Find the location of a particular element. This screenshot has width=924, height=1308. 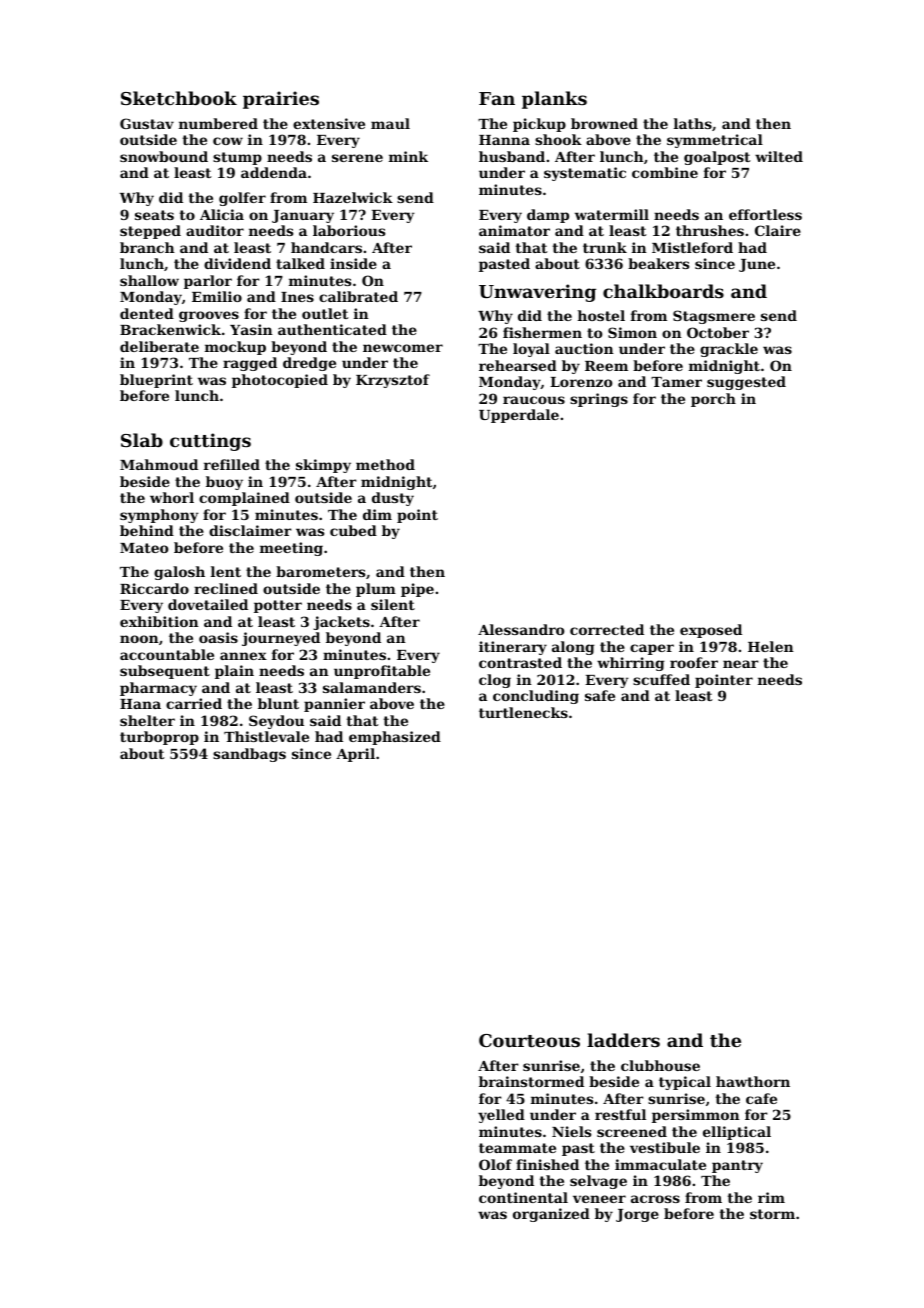

Claire is located at coordinates (778, 230).
